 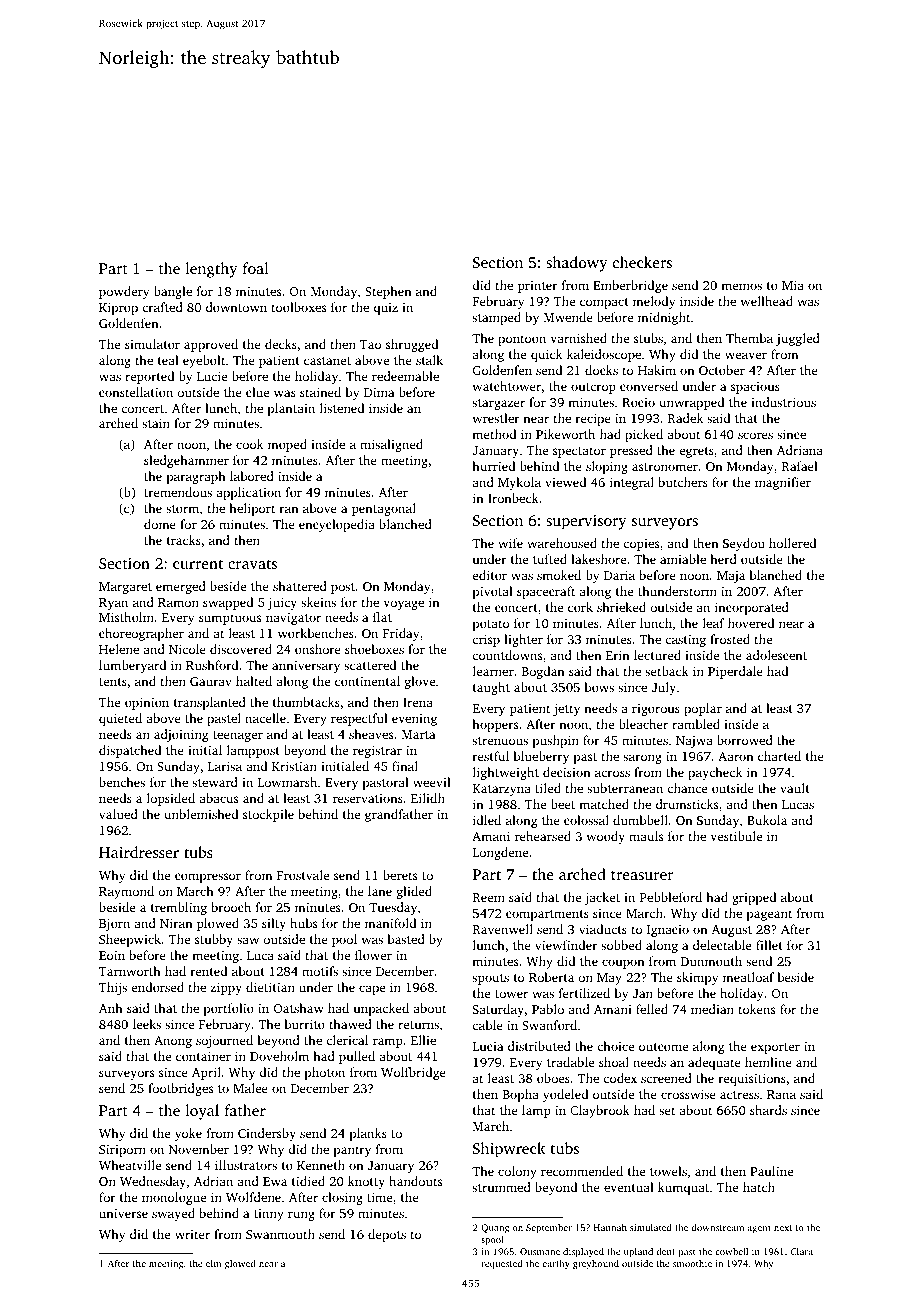 What do you see at coordinates (779, 756) in the screenshot?
I see `charted` at bounding box center [779, 756].
